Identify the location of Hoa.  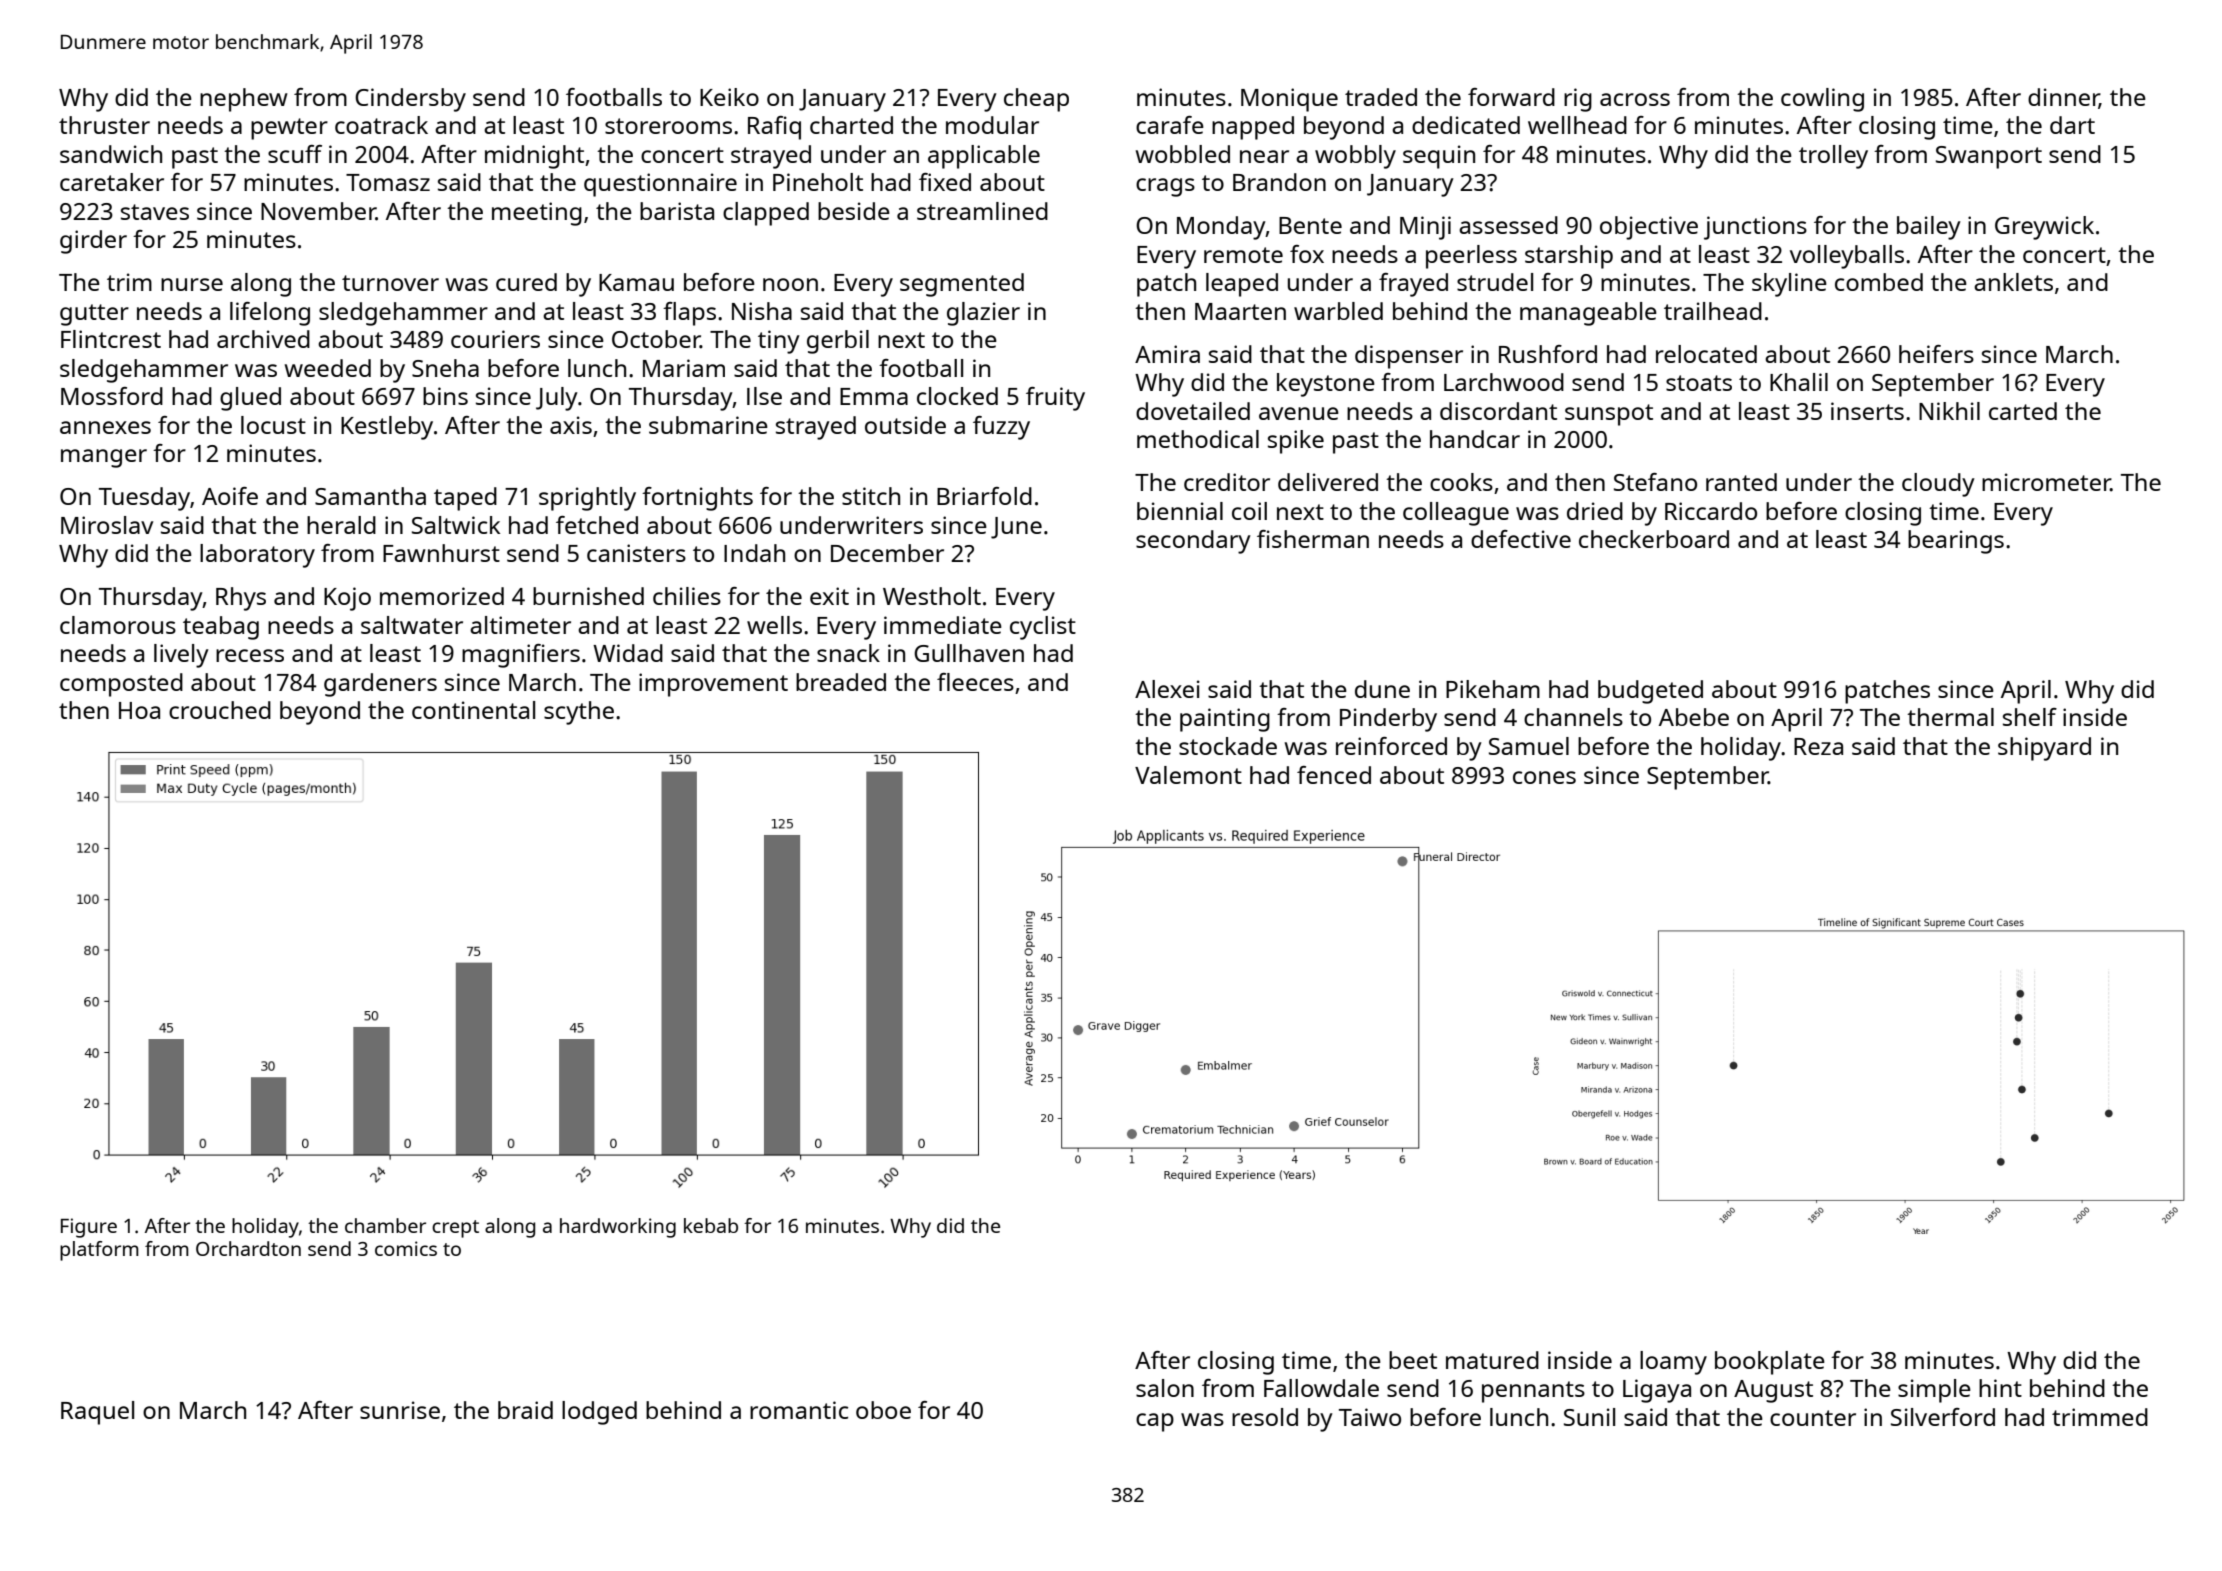
(139, 710).
